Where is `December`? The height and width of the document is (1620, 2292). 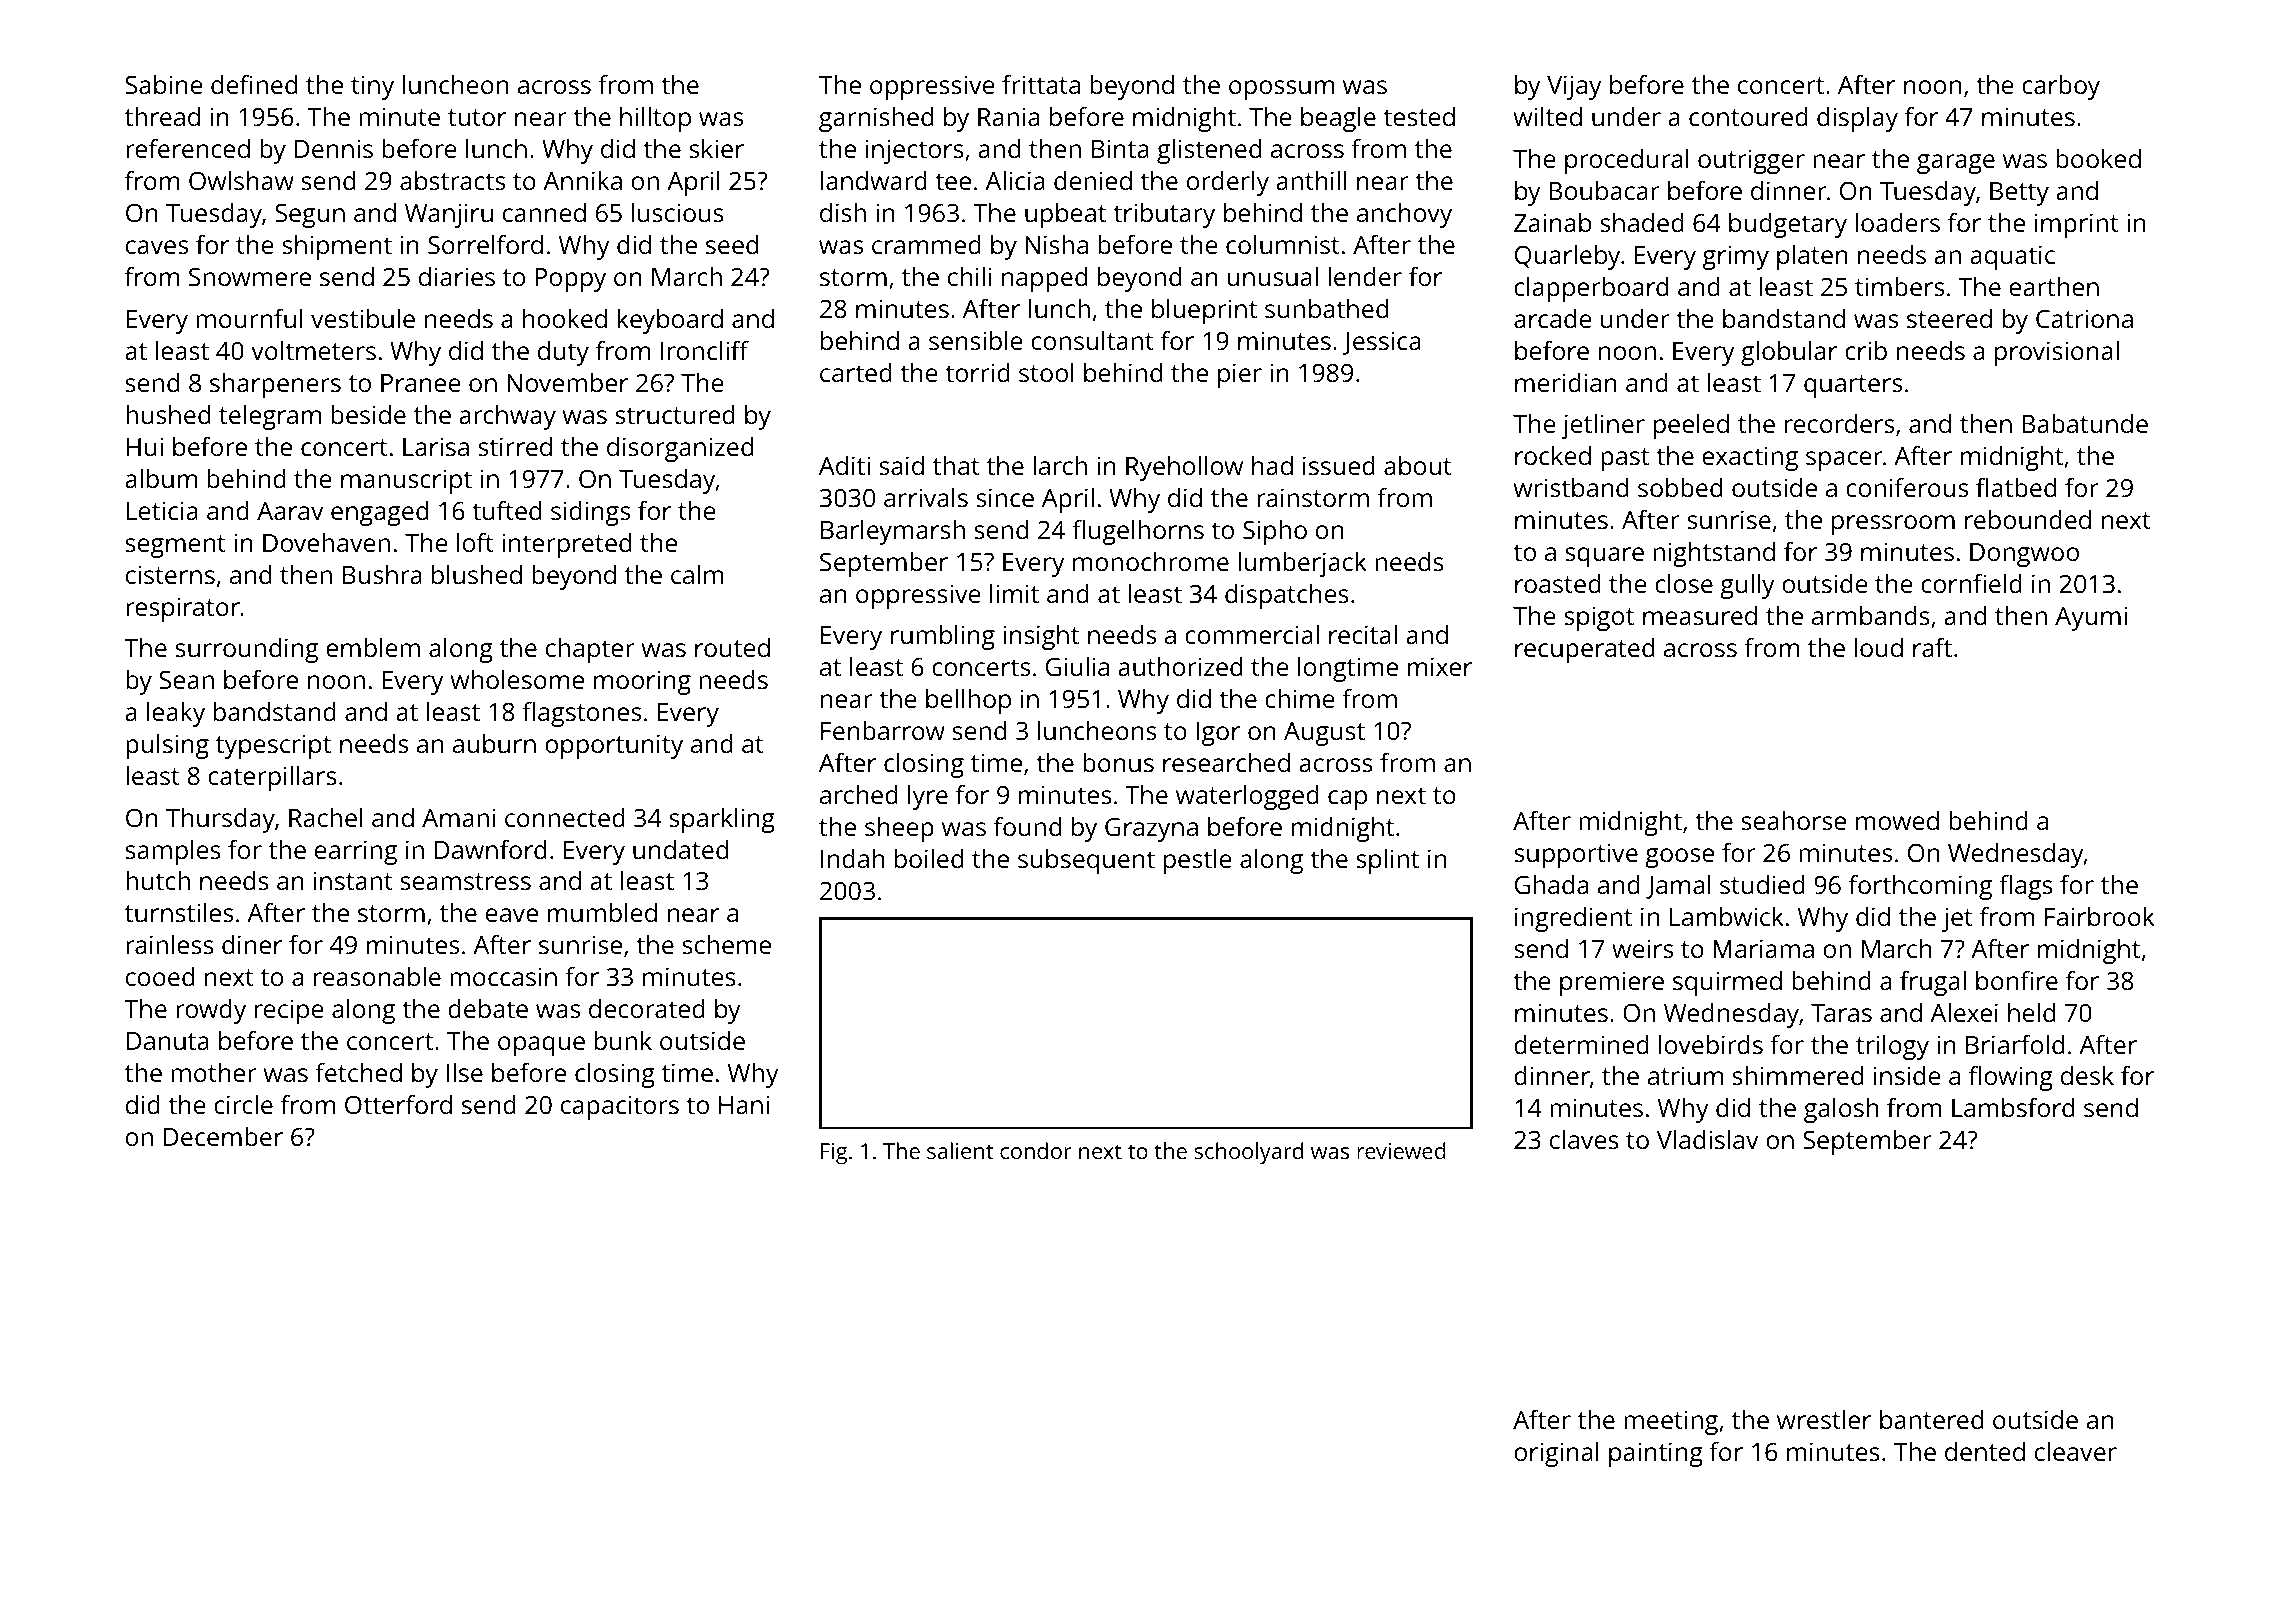 December is located at coordinates (223, 1136).
